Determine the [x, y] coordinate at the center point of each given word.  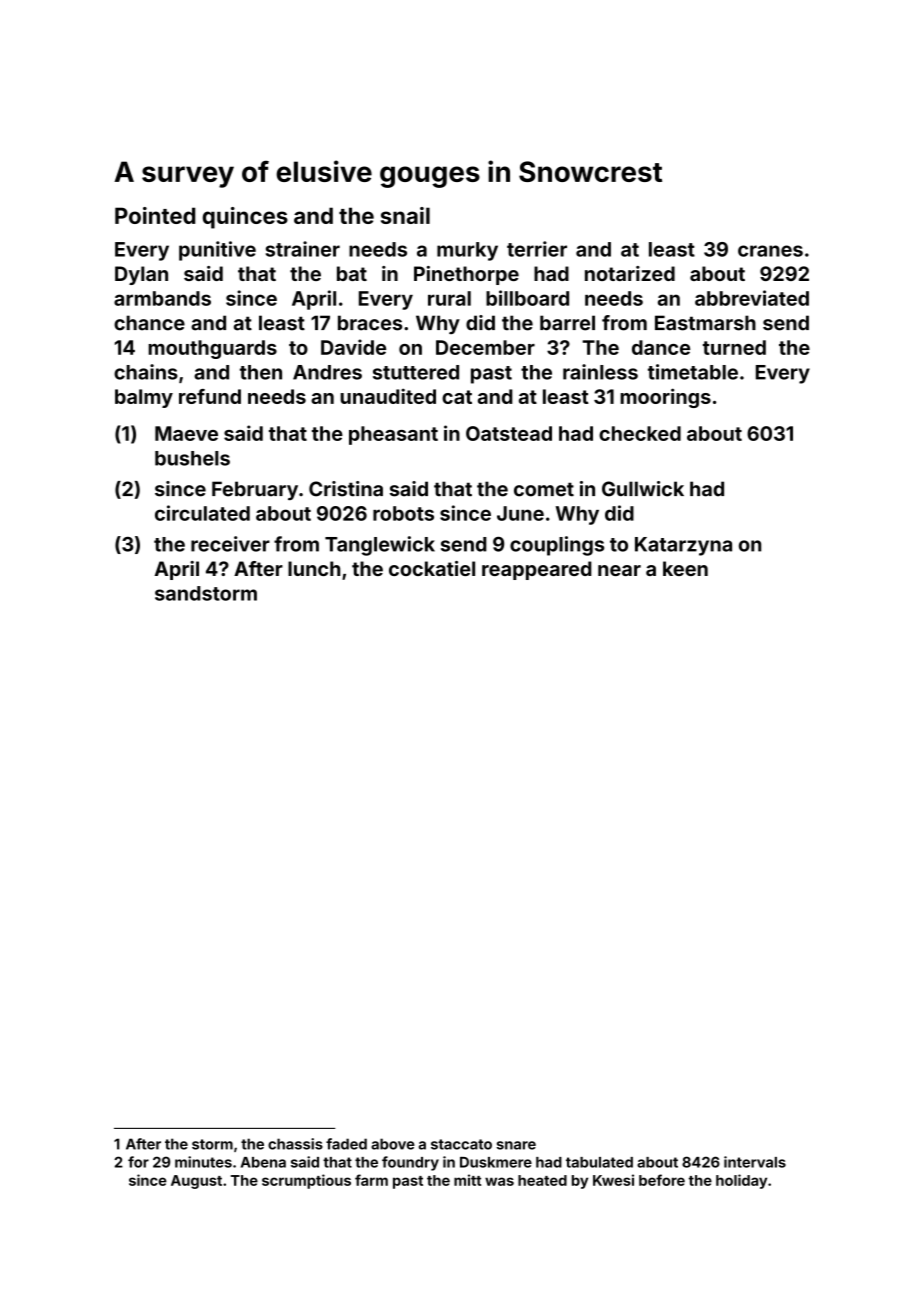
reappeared [537, 570]
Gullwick [643, 489]
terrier [537, 249]
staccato [461, 1144]
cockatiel [432, 568]
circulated [202, 513]
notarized [630, 273]
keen [685, 568]
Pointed [155, 215]
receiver [230, 544]
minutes [203, 1162]
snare [516, 1145]
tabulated [599, 1162]
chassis [295, 1144]
